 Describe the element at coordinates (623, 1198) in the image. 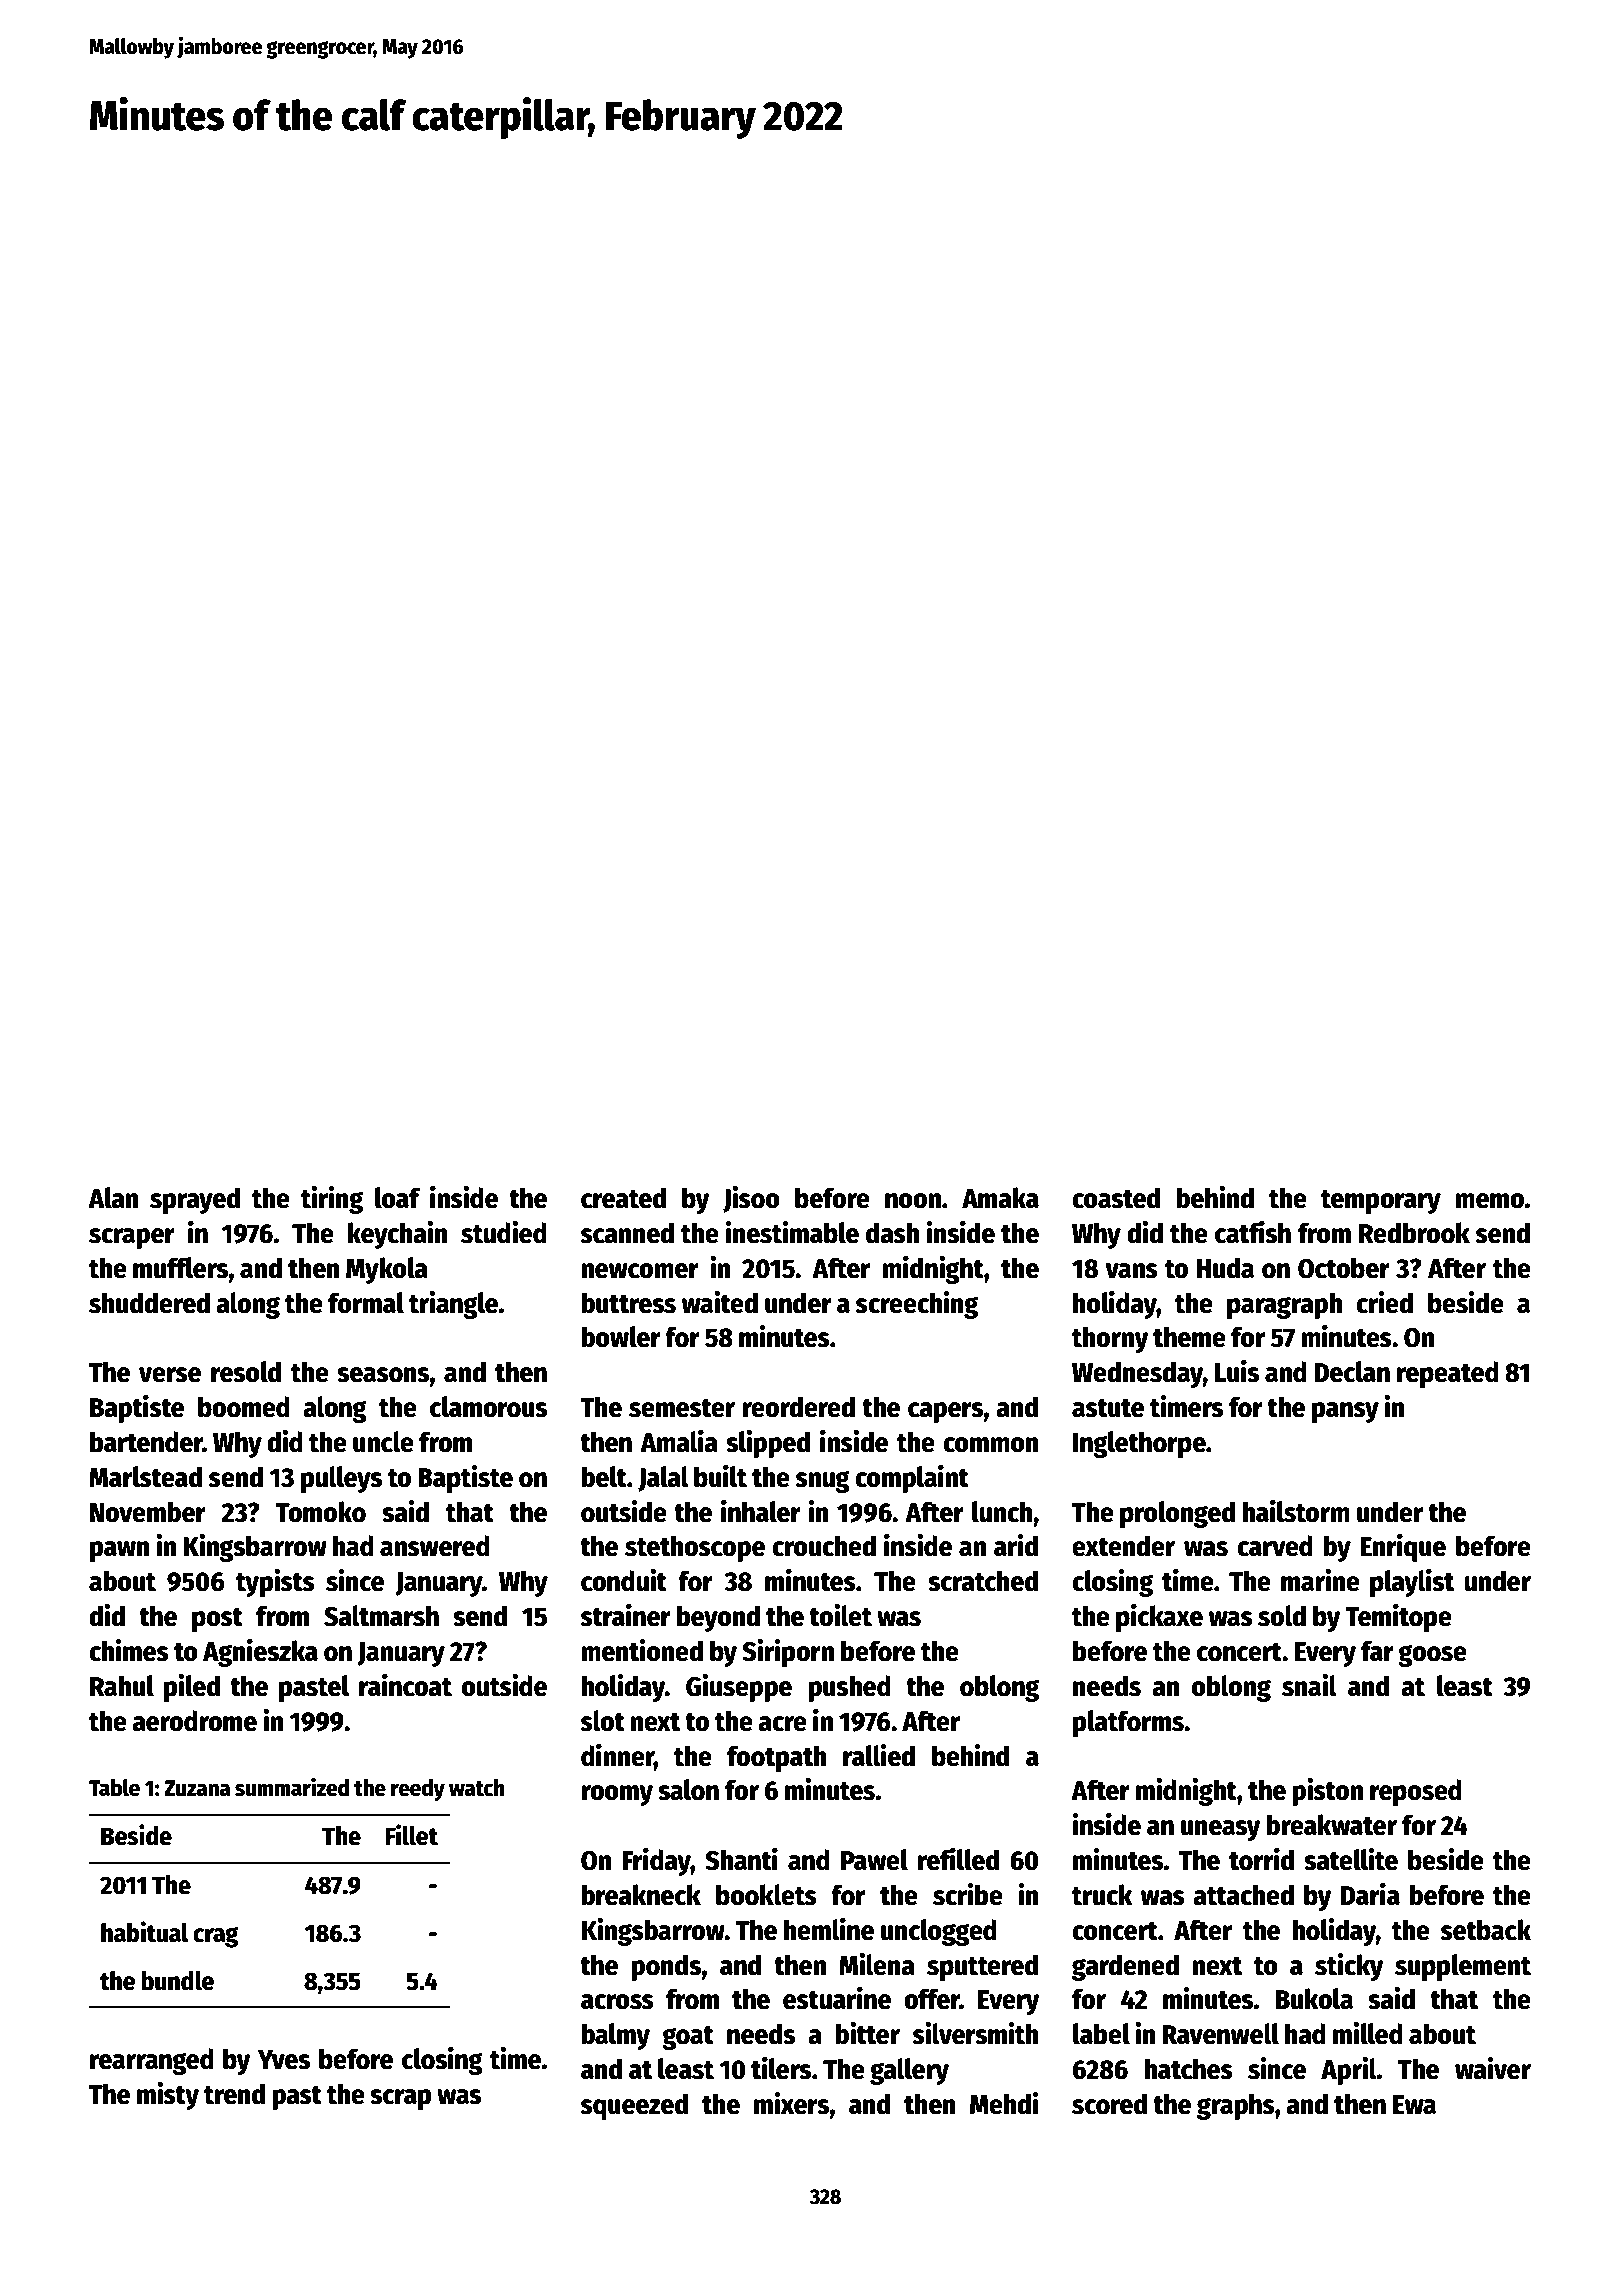

I see `created` at that location.
